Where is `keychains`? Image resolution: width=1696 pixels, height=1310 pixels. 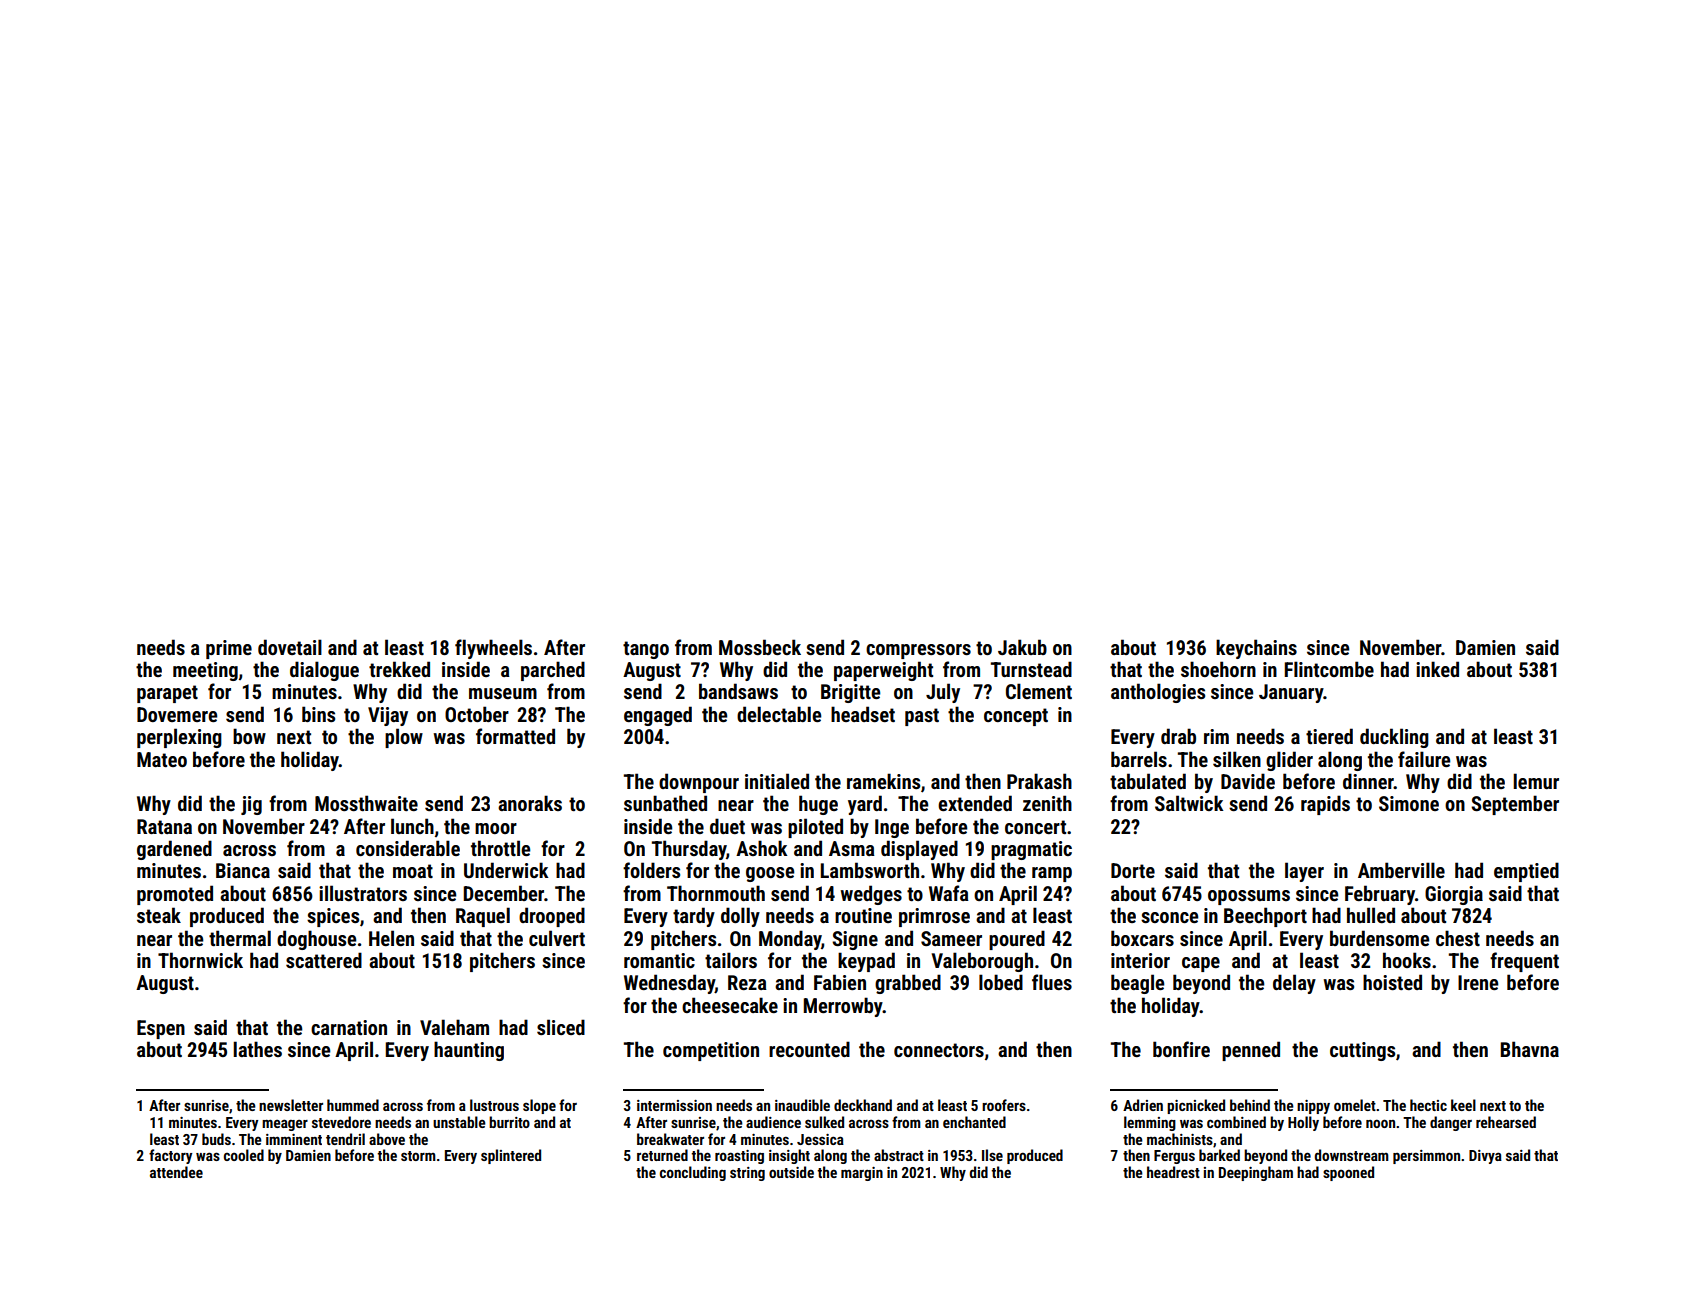 keychains is located at coordinates (1256, 649).
